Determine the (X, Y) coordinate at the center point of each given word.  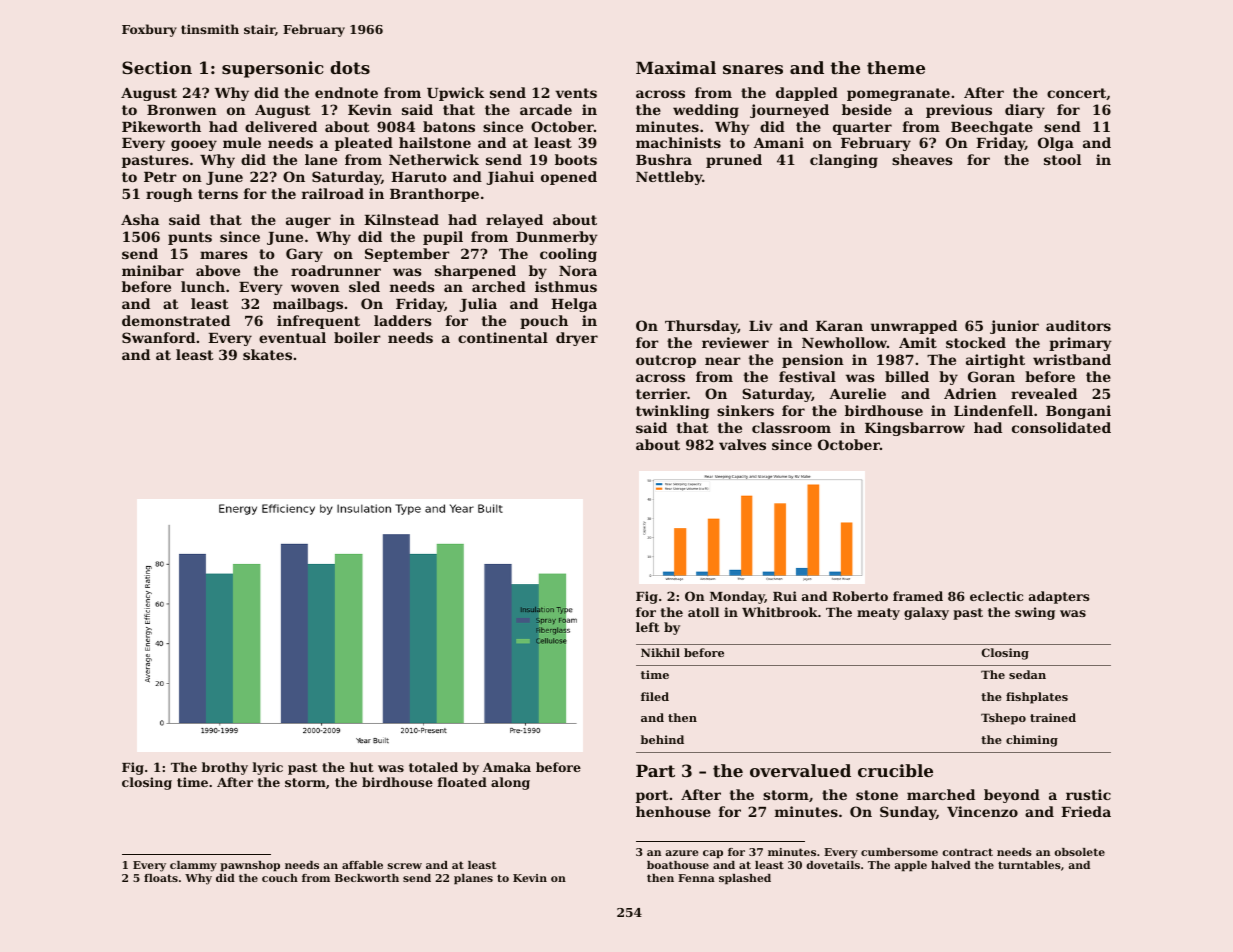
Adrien (970, 393)
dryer (577, 339)
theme (896, 67)
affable (362, 865)
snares (753, 69)
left (648, 627)
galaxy (926, 613)
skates (267, 354)
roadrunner (336, 270)
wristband (1072, 359)
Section (157, 67)
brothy (225, 768)
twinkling (673, 412)
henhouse (673, 811)
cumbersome (899, 852)
